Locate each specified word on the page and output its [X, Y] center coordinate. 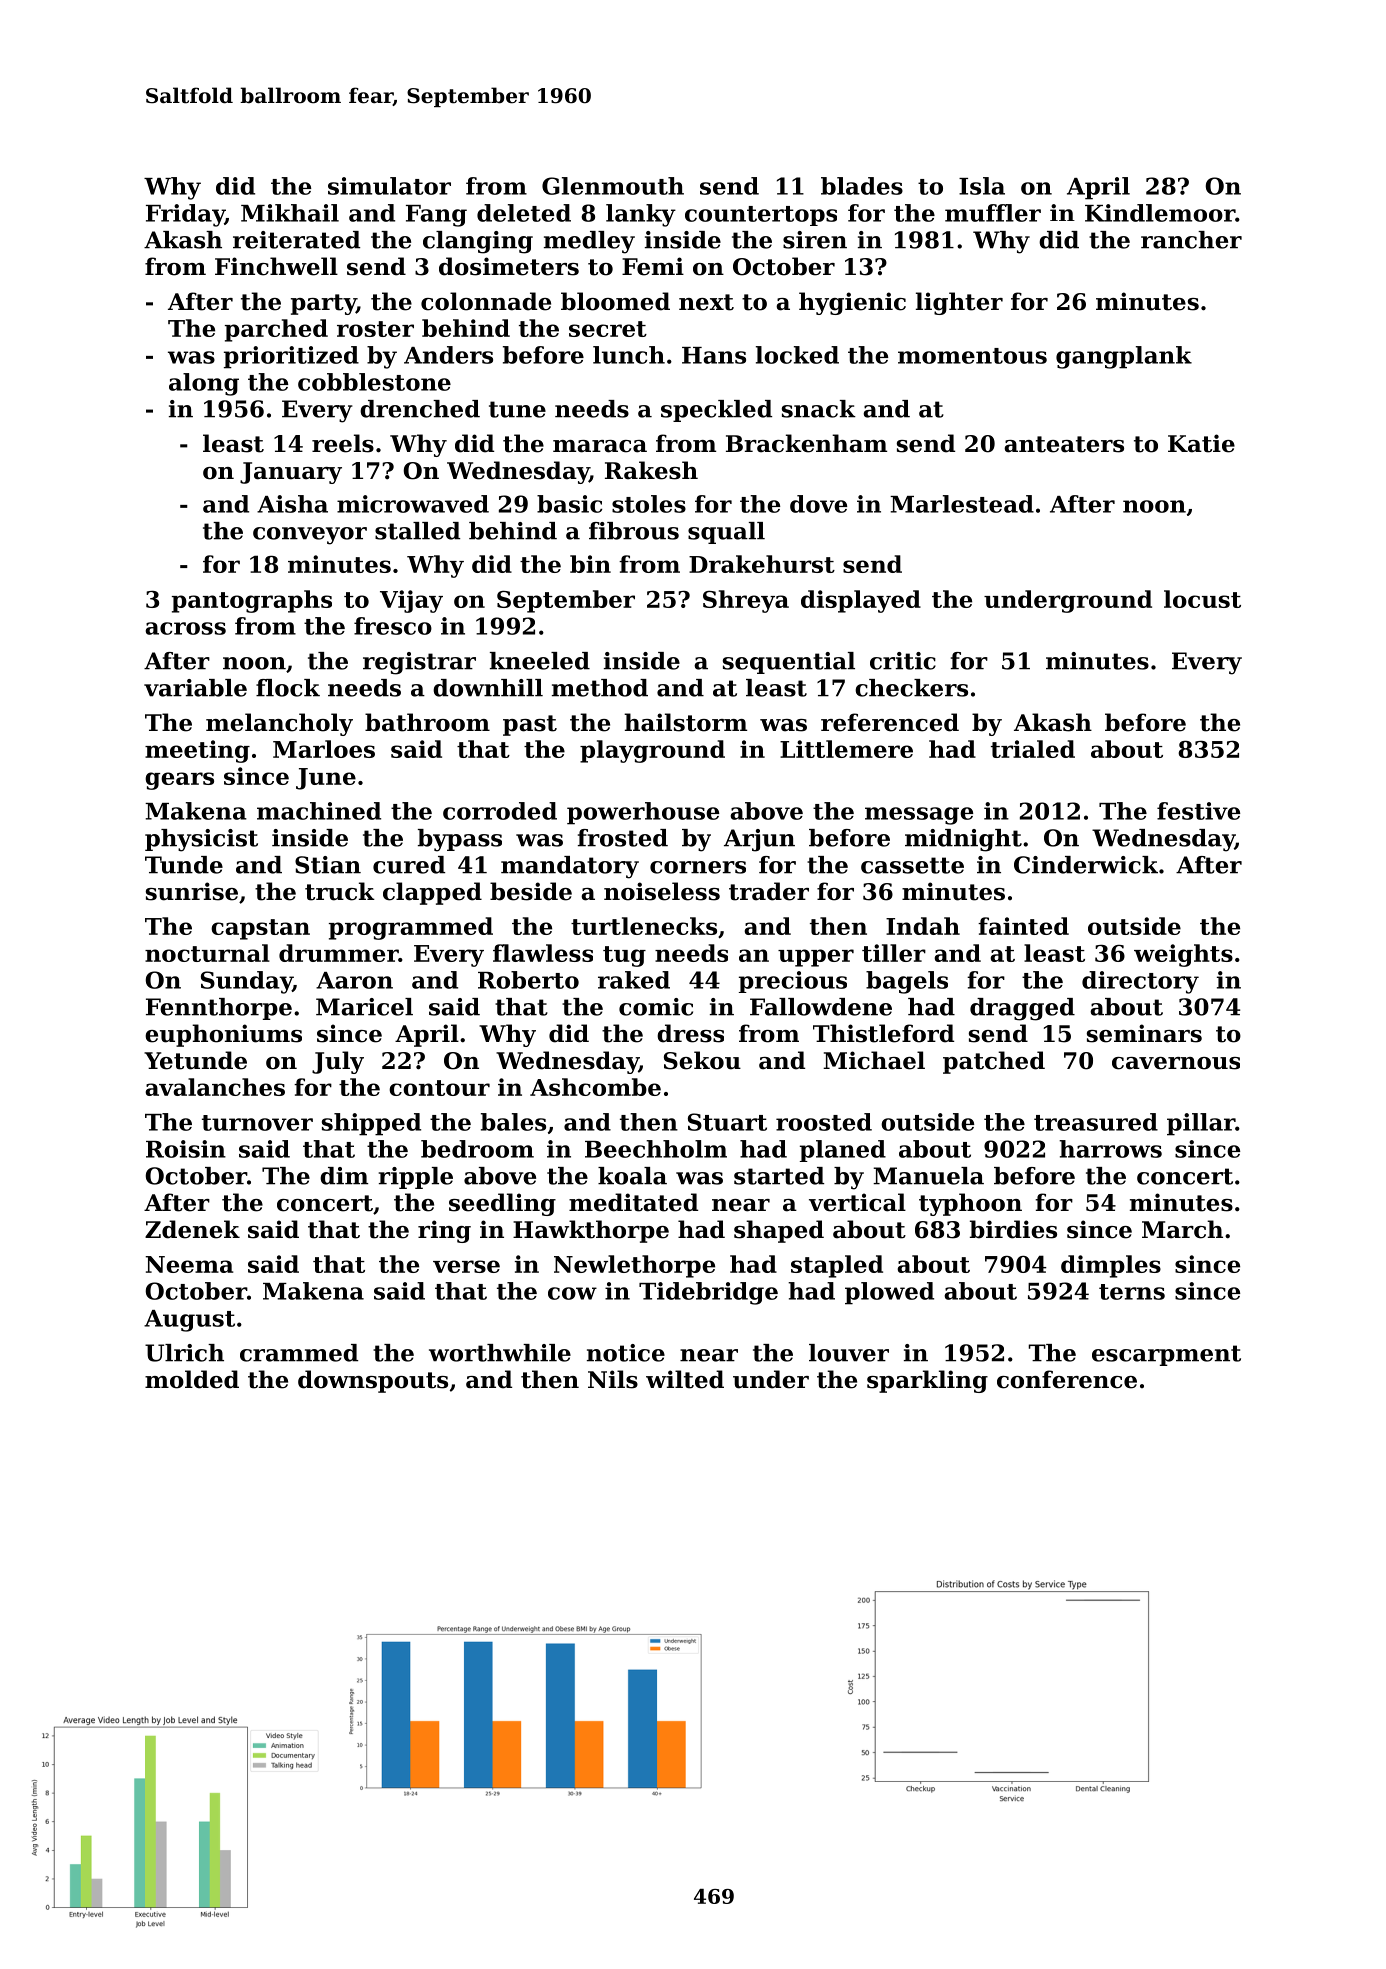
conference [1067, 1379]
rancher [1191, 240]
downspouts [373, 1381]
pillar [1201, 1124]
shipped [371, 1124]
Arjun [759, 840]
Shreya [746, 601]
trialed [1033, 749]
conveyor [310, 536]
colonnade [486, 301]
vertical [857, 1202]
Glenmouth [613, 186]
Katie [1201, 443]
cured [409, 865]
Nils [613, 1379]
